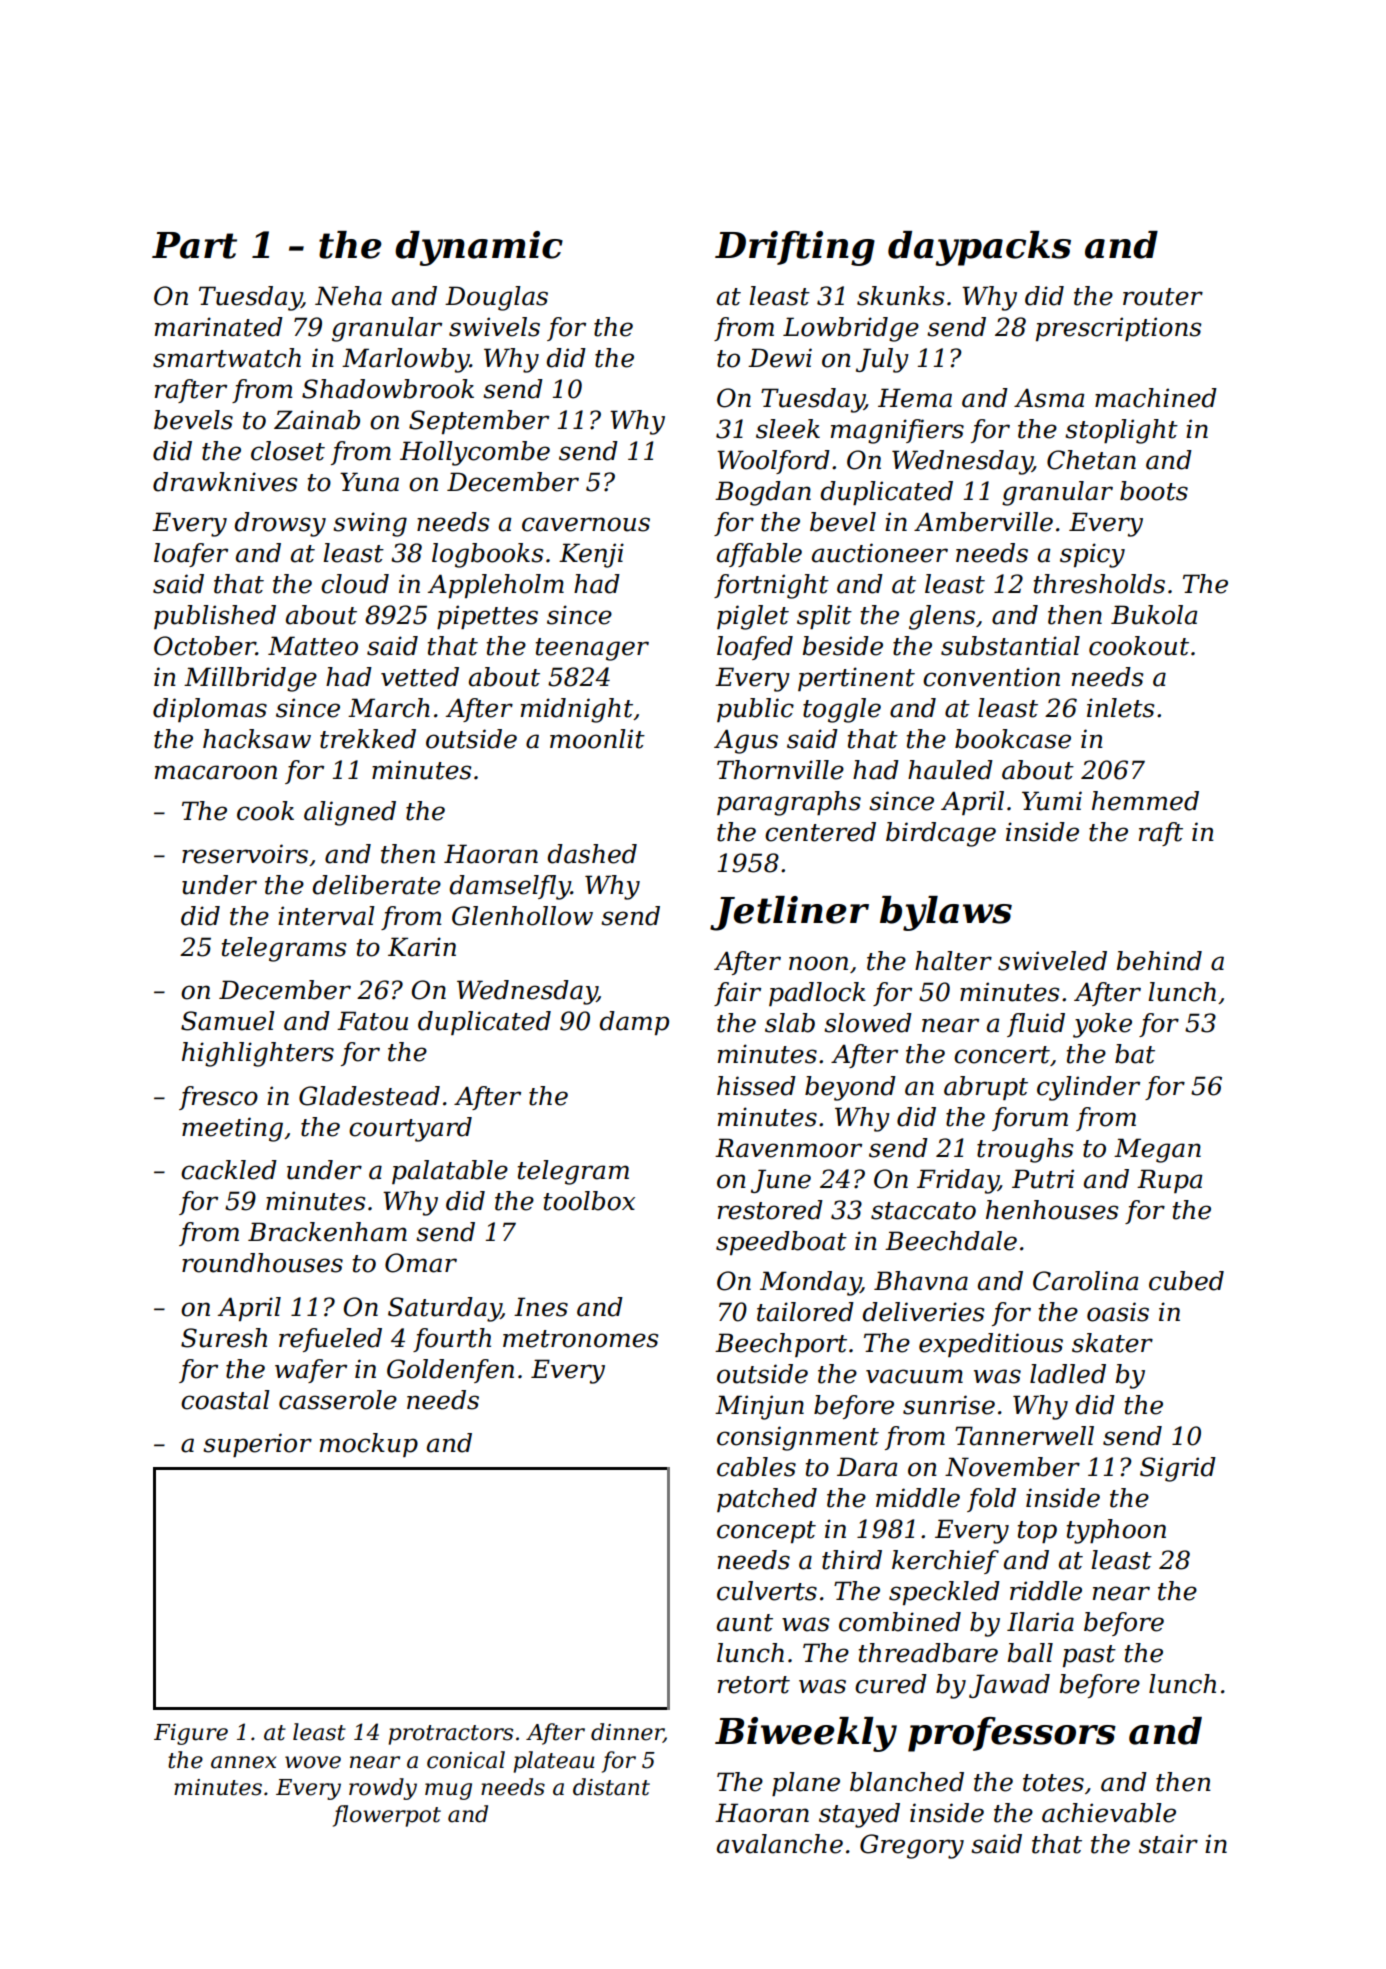 The image size is (1386, 1969). I want to click on dynamic, so click(479, 248).
